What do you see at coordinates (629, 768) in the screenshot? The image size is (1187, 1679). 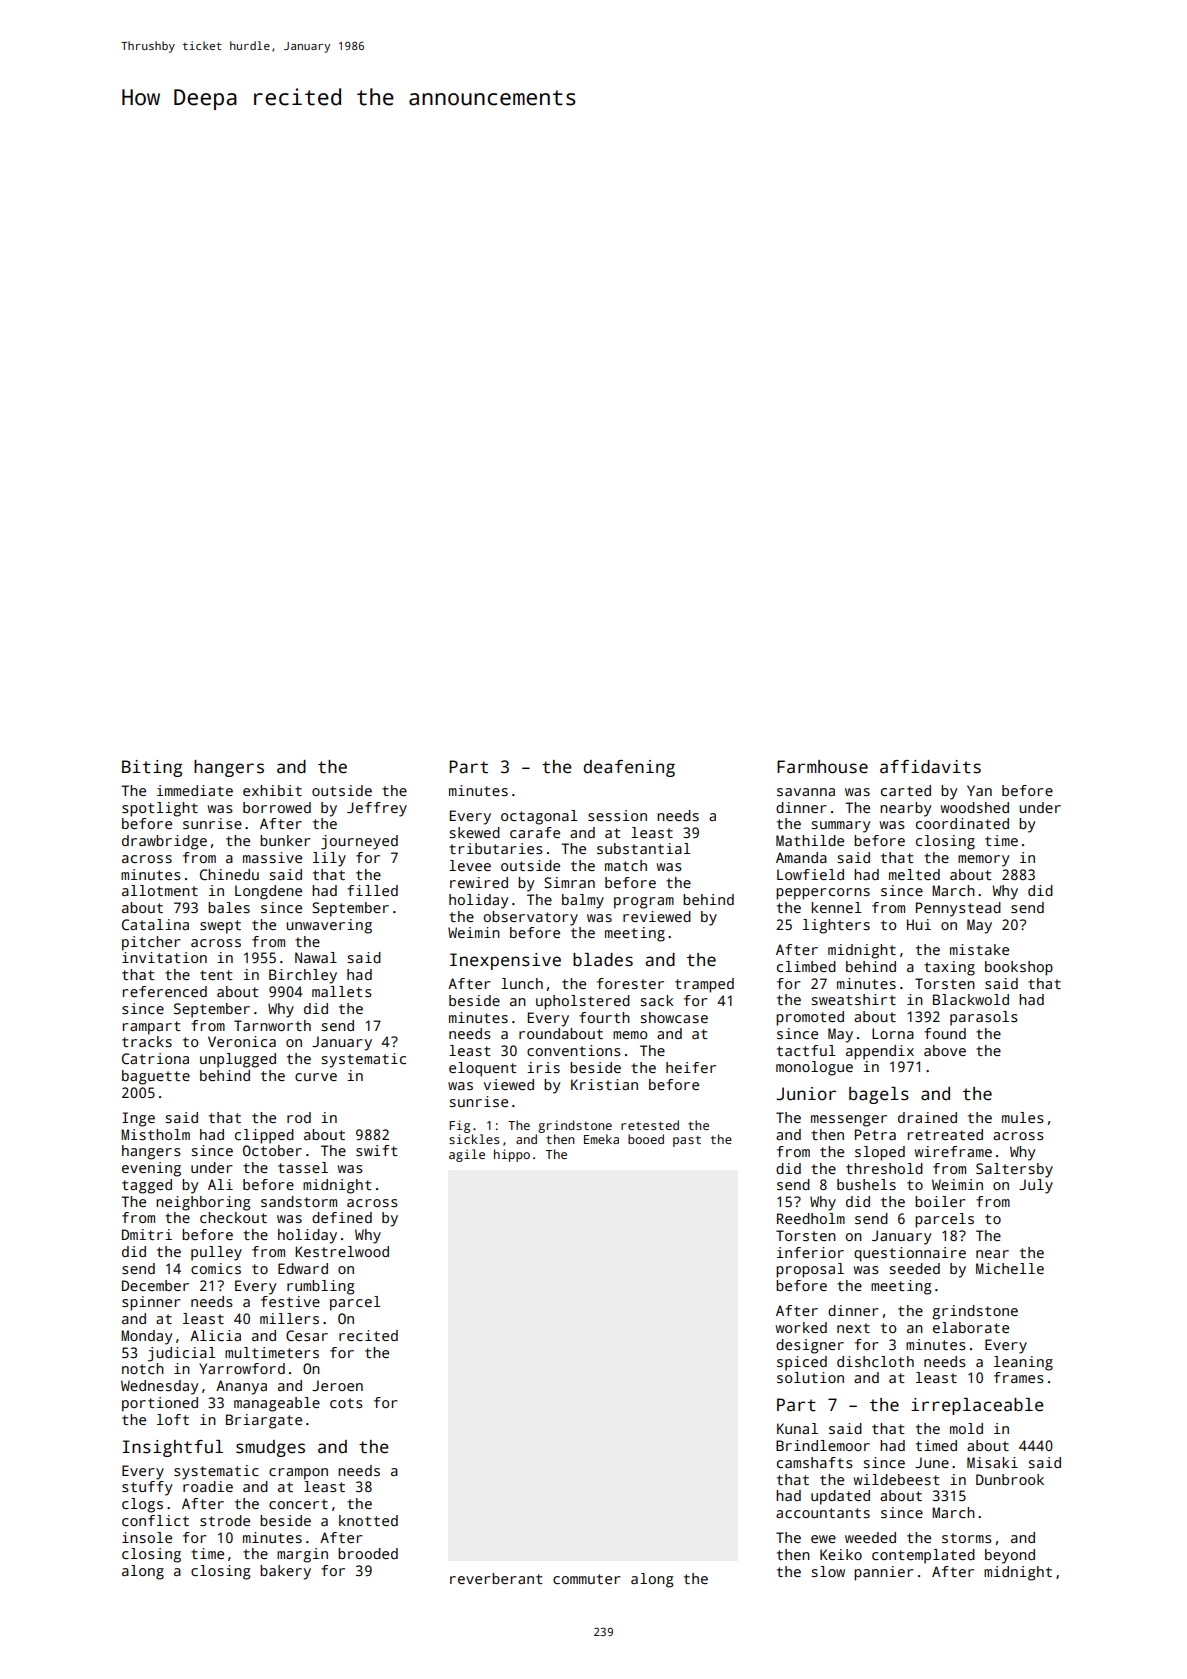 I see `deafening` at bounding box center [629, 768].
